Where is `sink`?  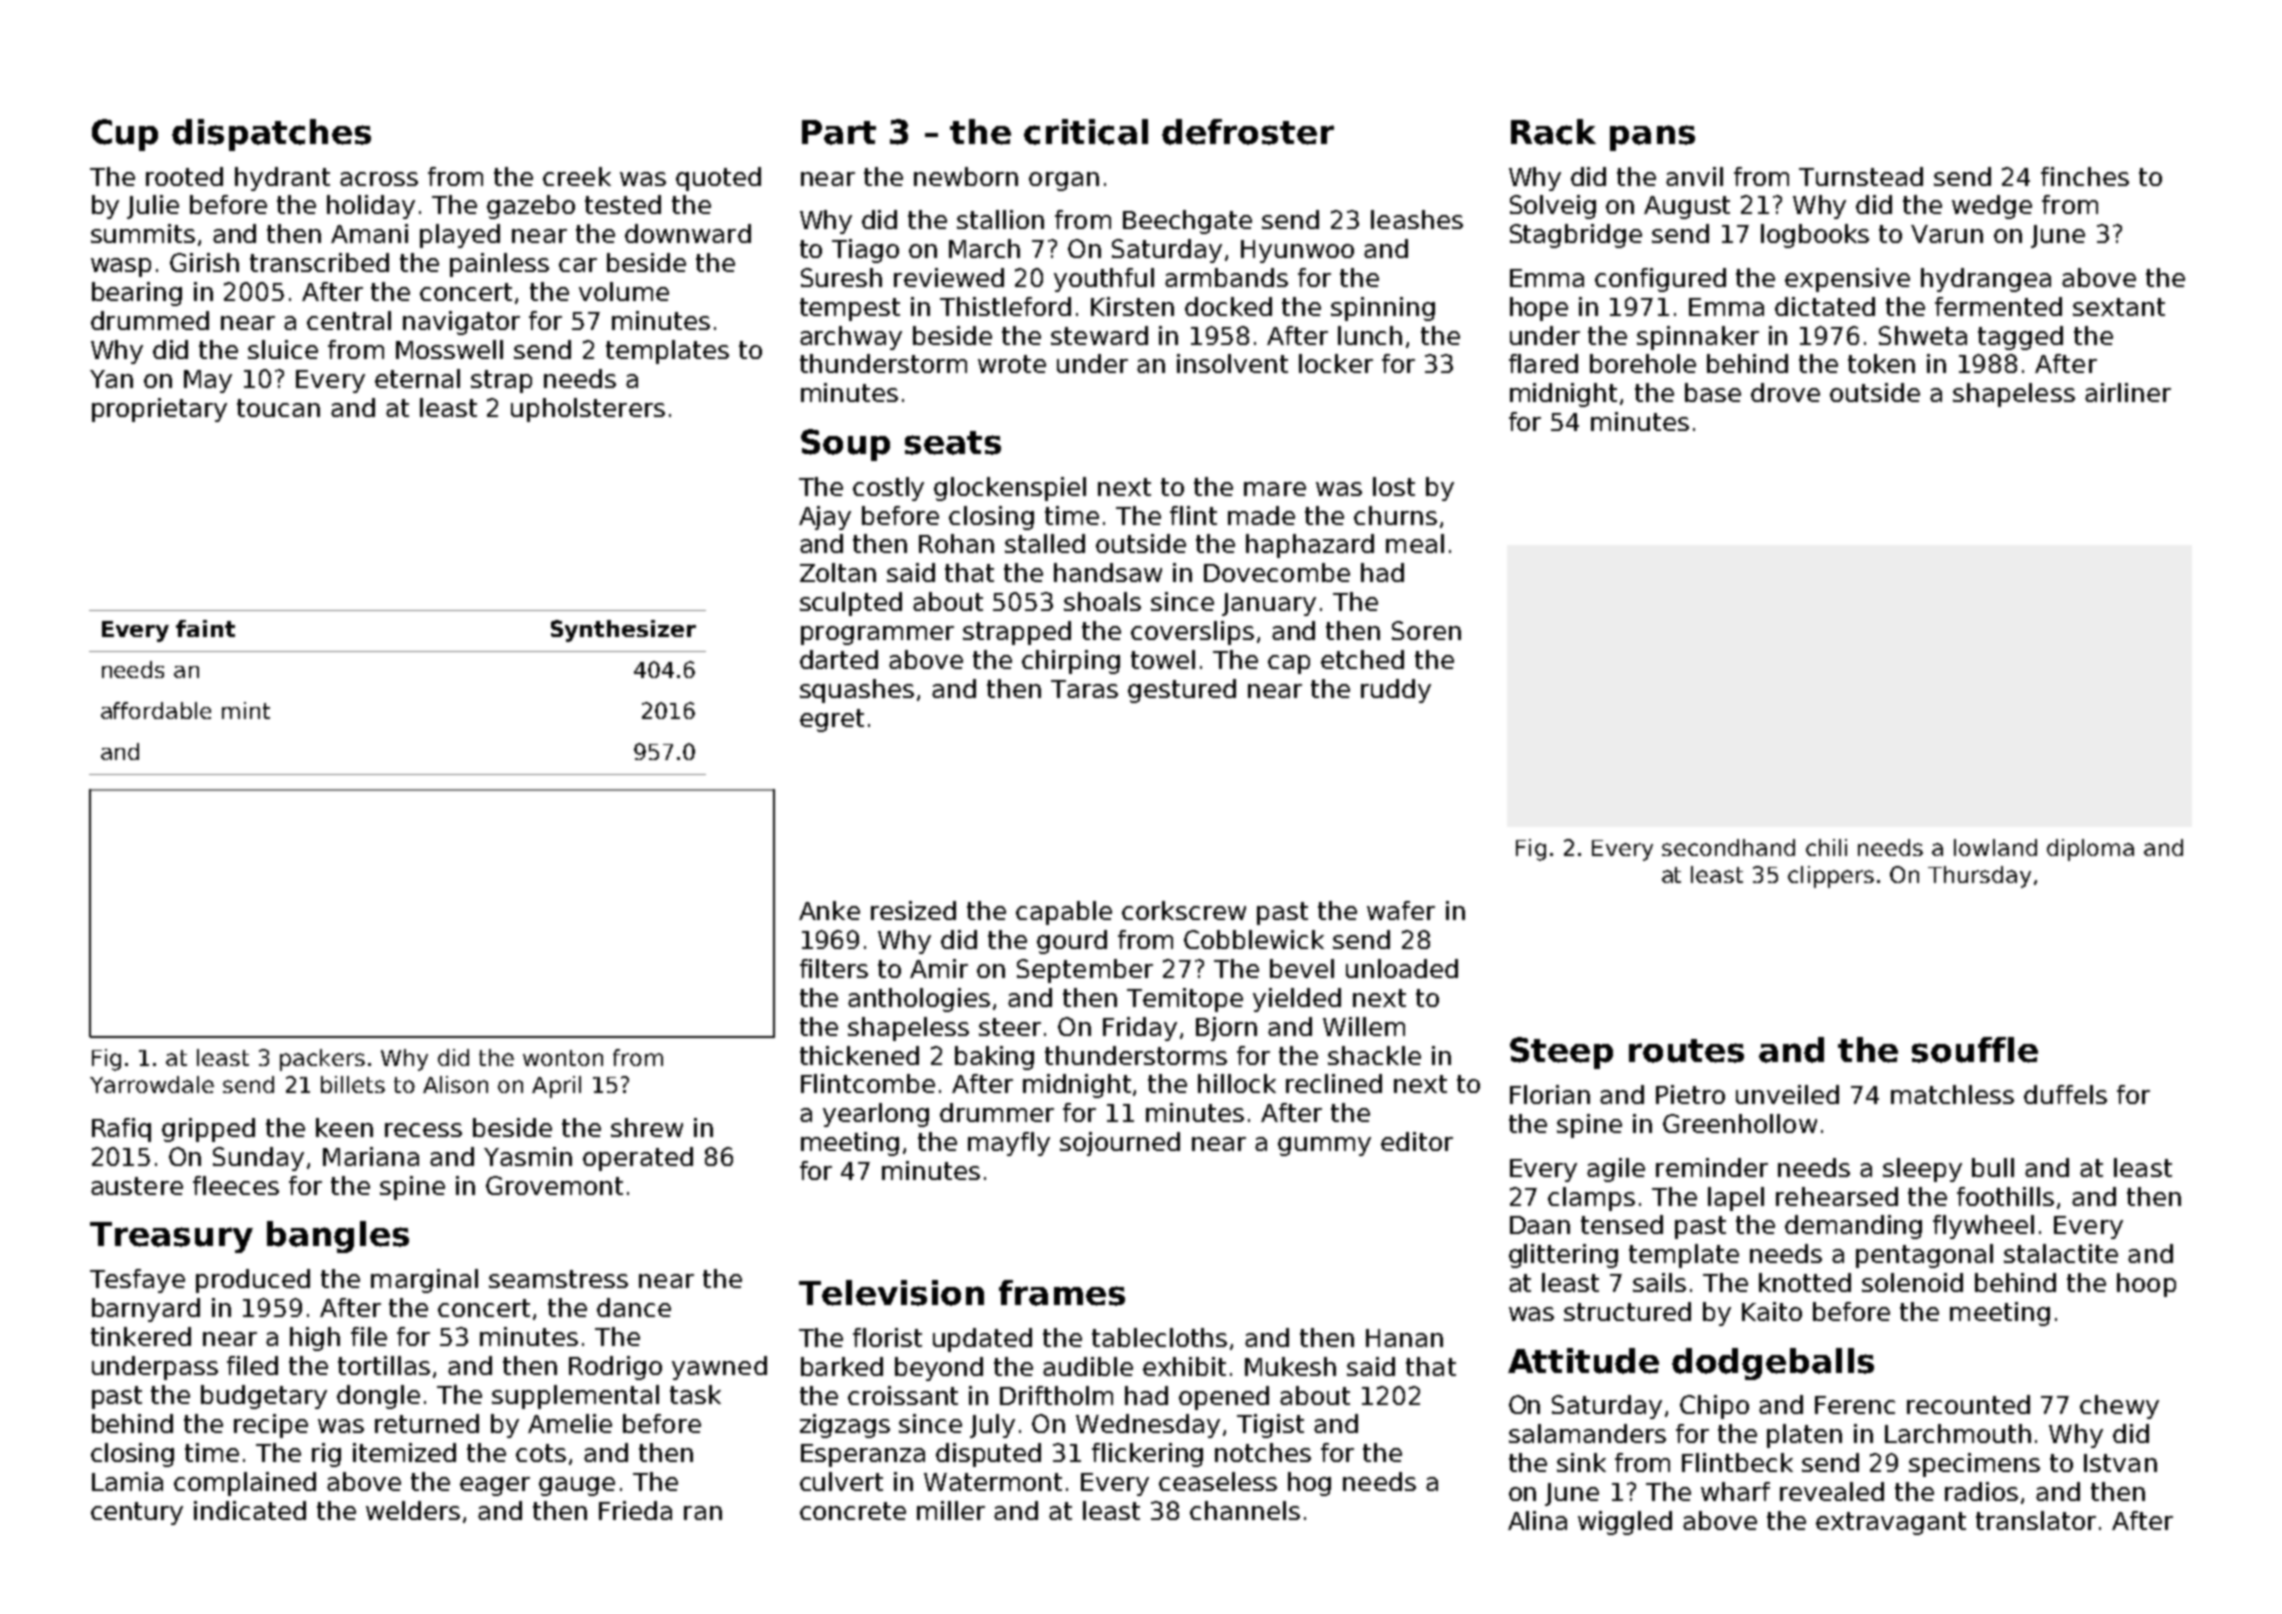 sink is located at coordinates (1581, 1462).
